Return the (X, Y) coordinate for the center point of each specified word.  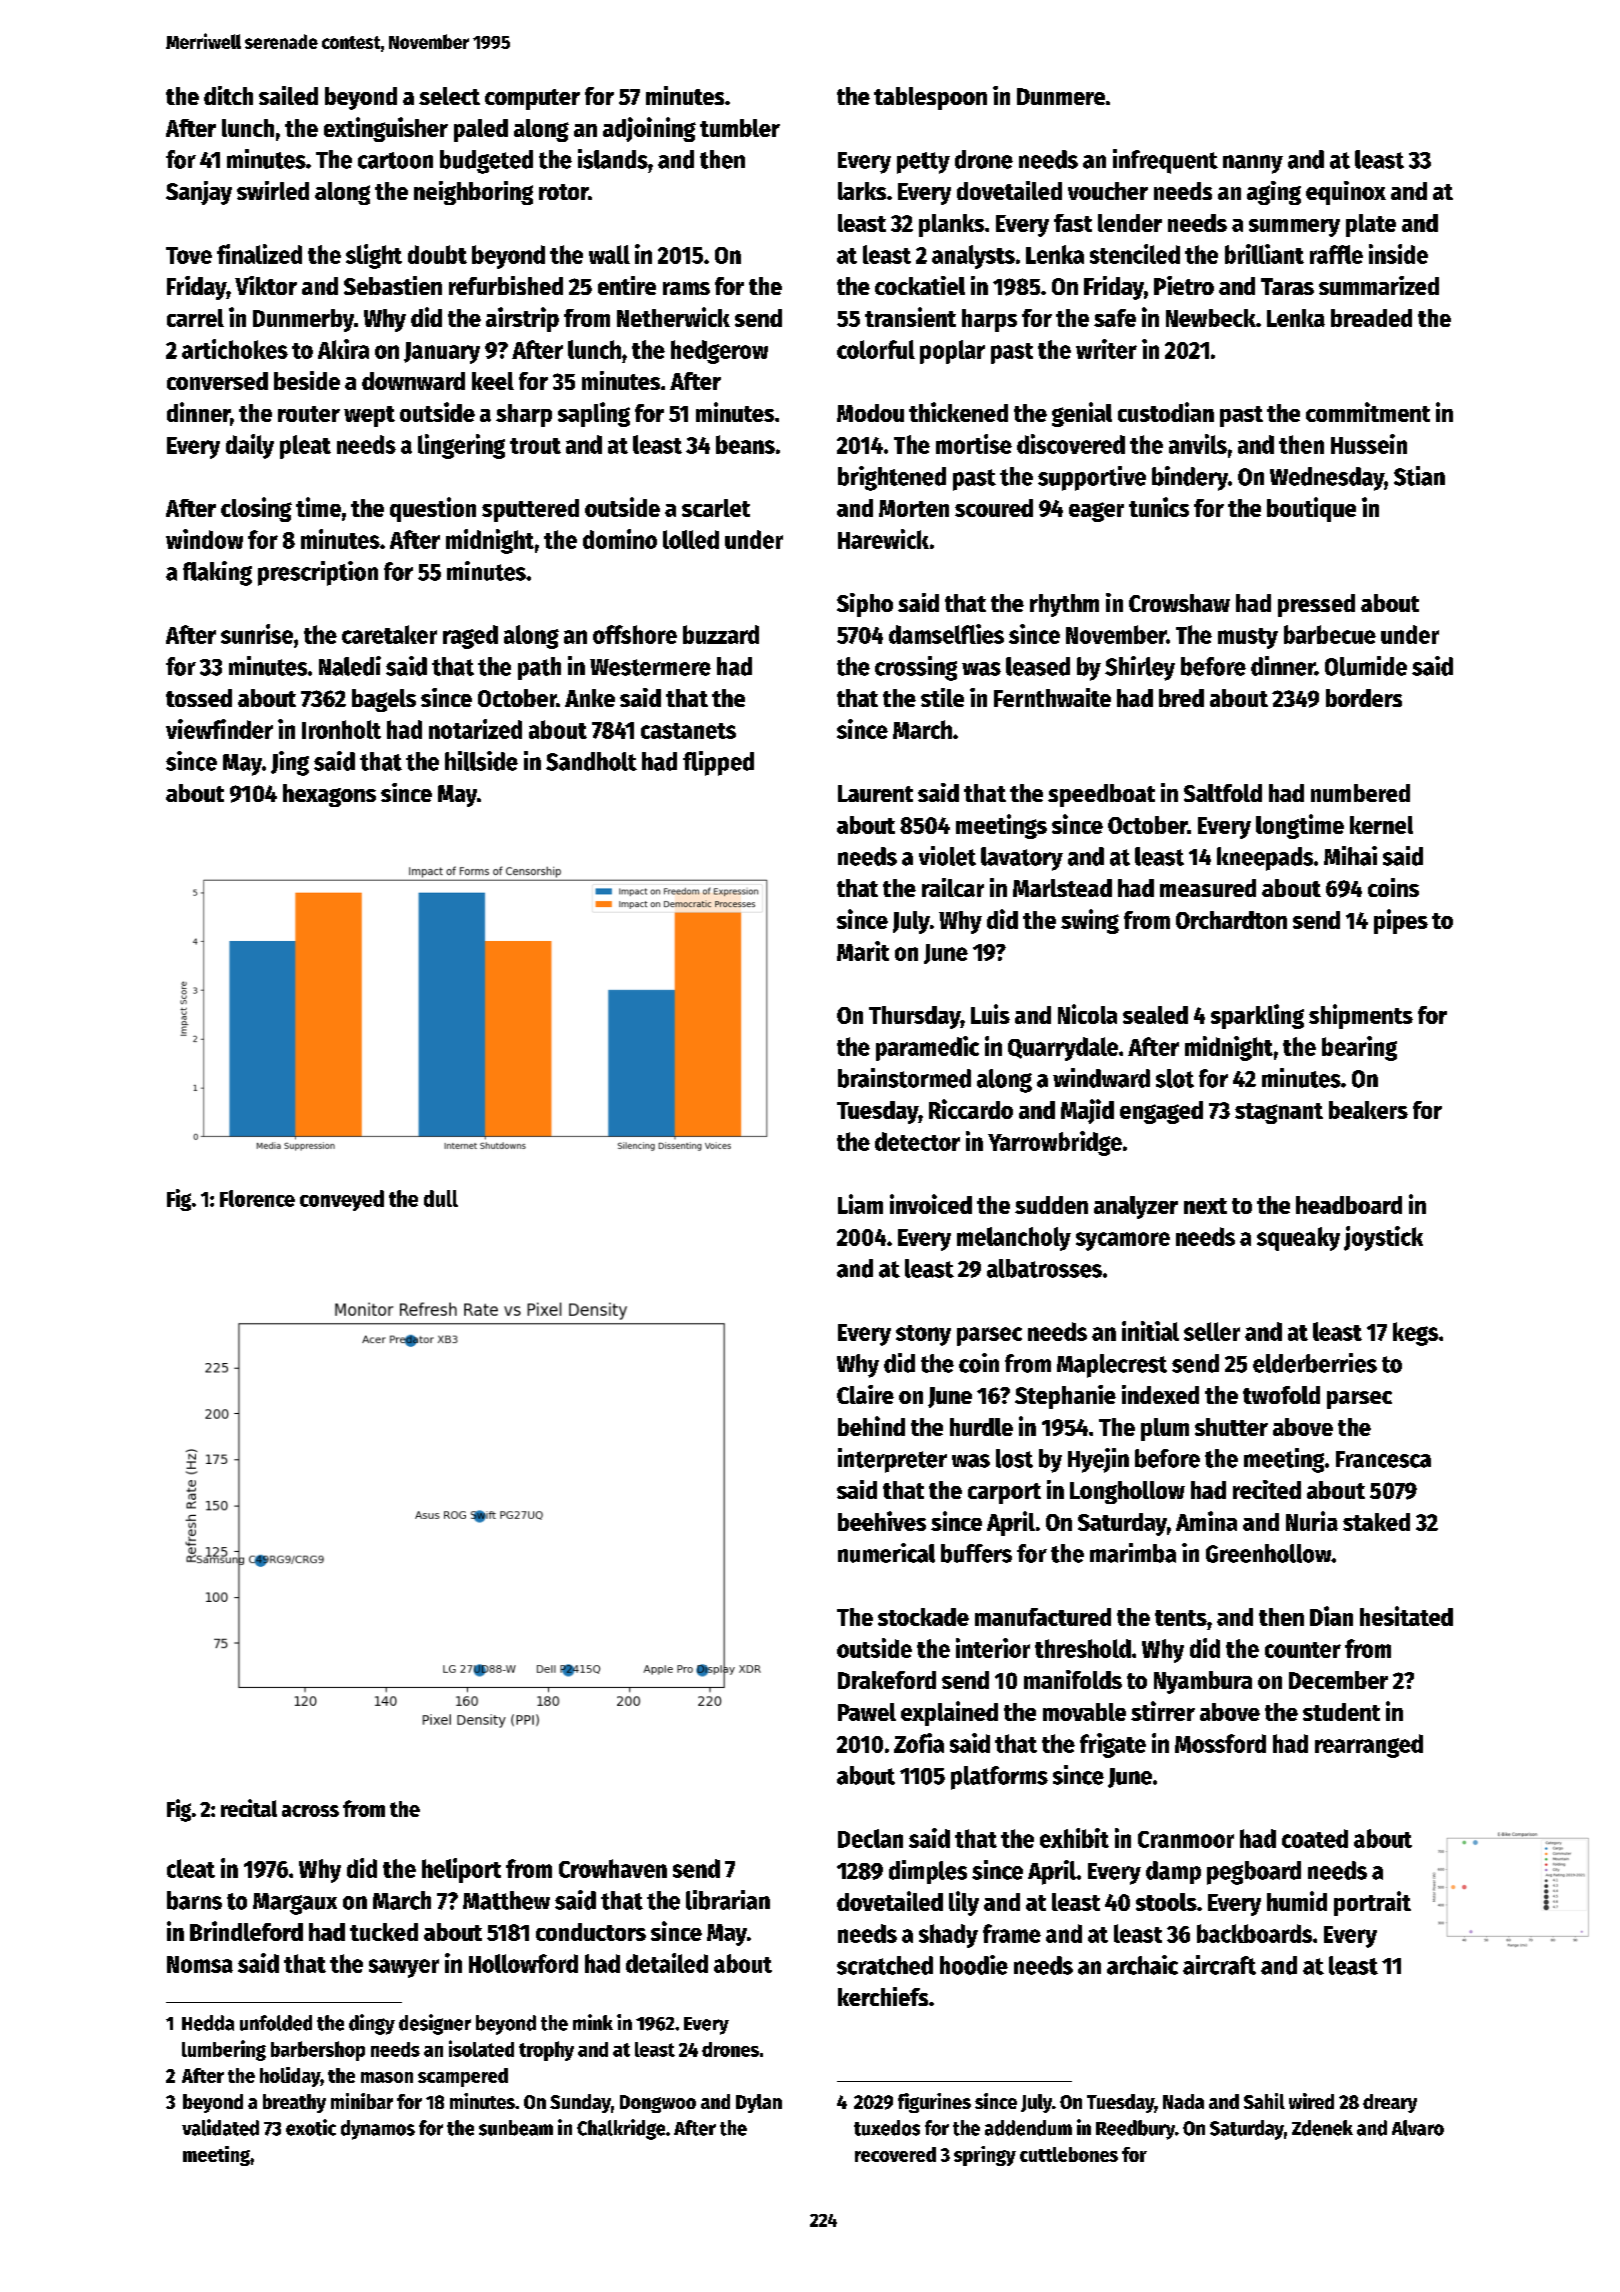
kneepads (1265, 859)
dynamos (378, 2130)
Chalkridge (621, 2129)
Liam (860, 1204)
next (1205, 1206)
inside (1398, 254)
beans (745, 444)
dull (441, 1198)
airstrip (522, 319)
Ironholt (341, 729)
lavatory (1022, 859)
